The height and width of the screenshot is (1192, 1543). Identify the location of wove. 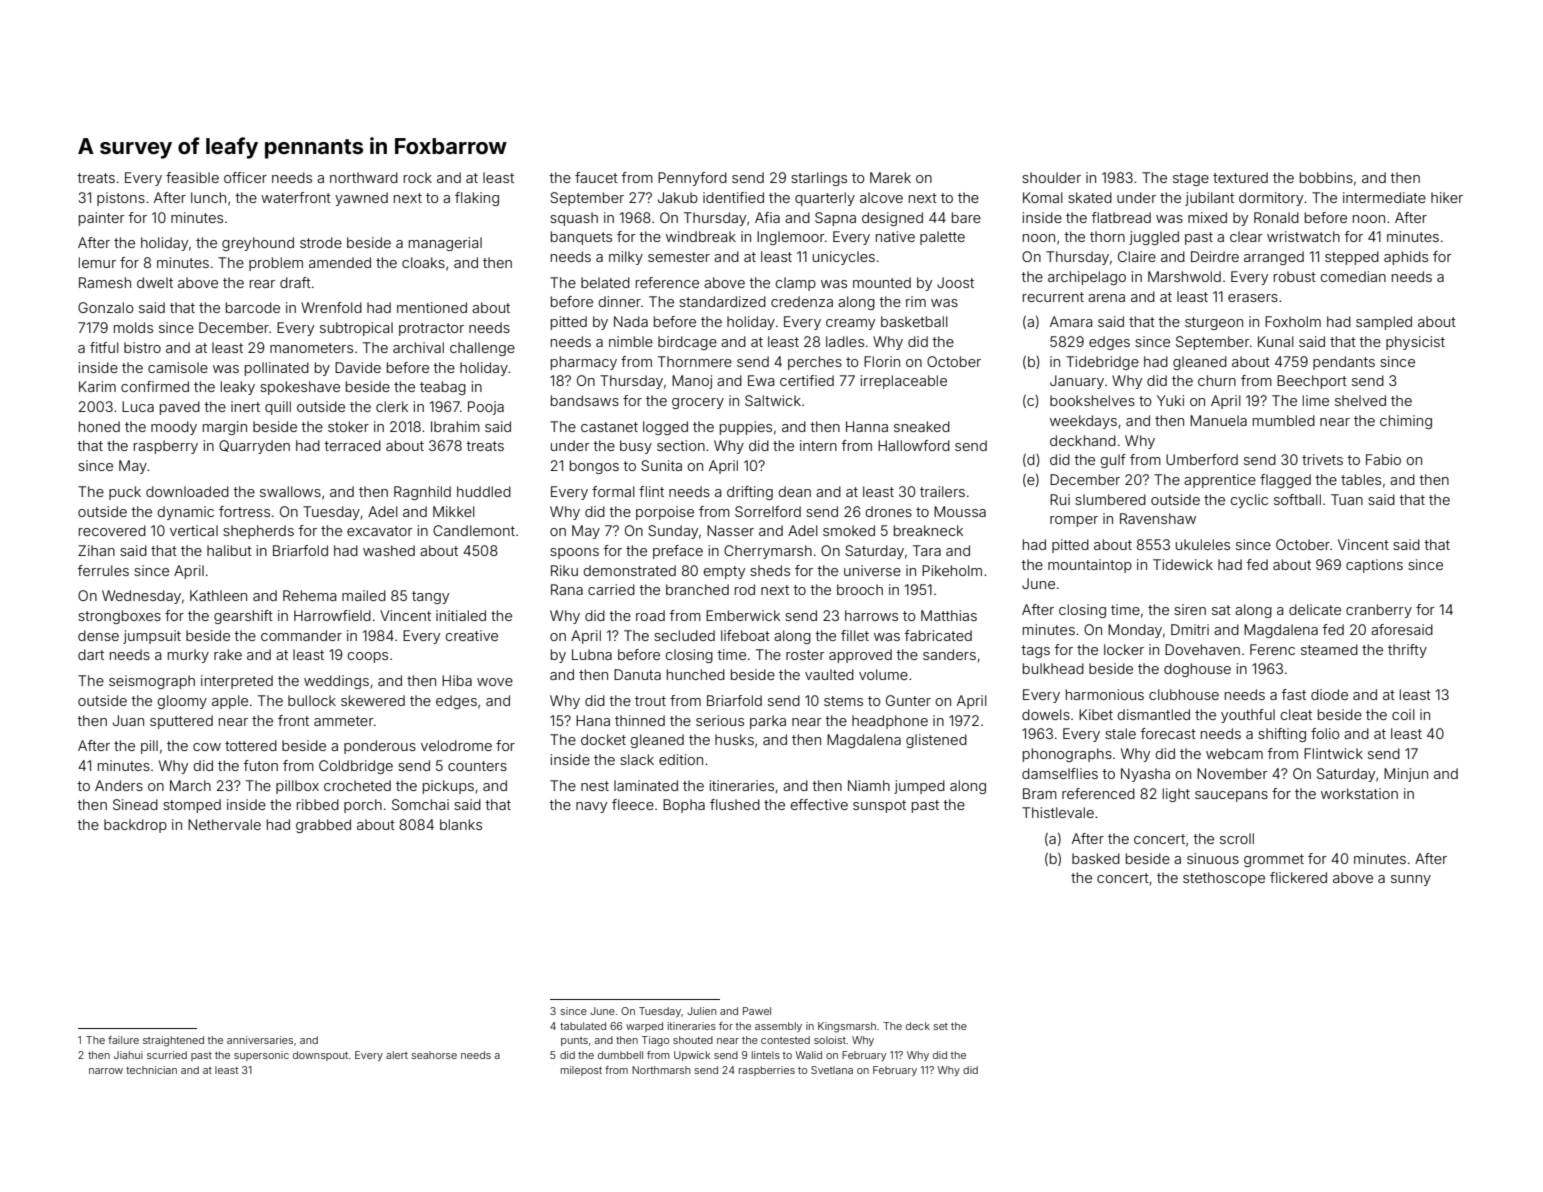
(495, 682).
